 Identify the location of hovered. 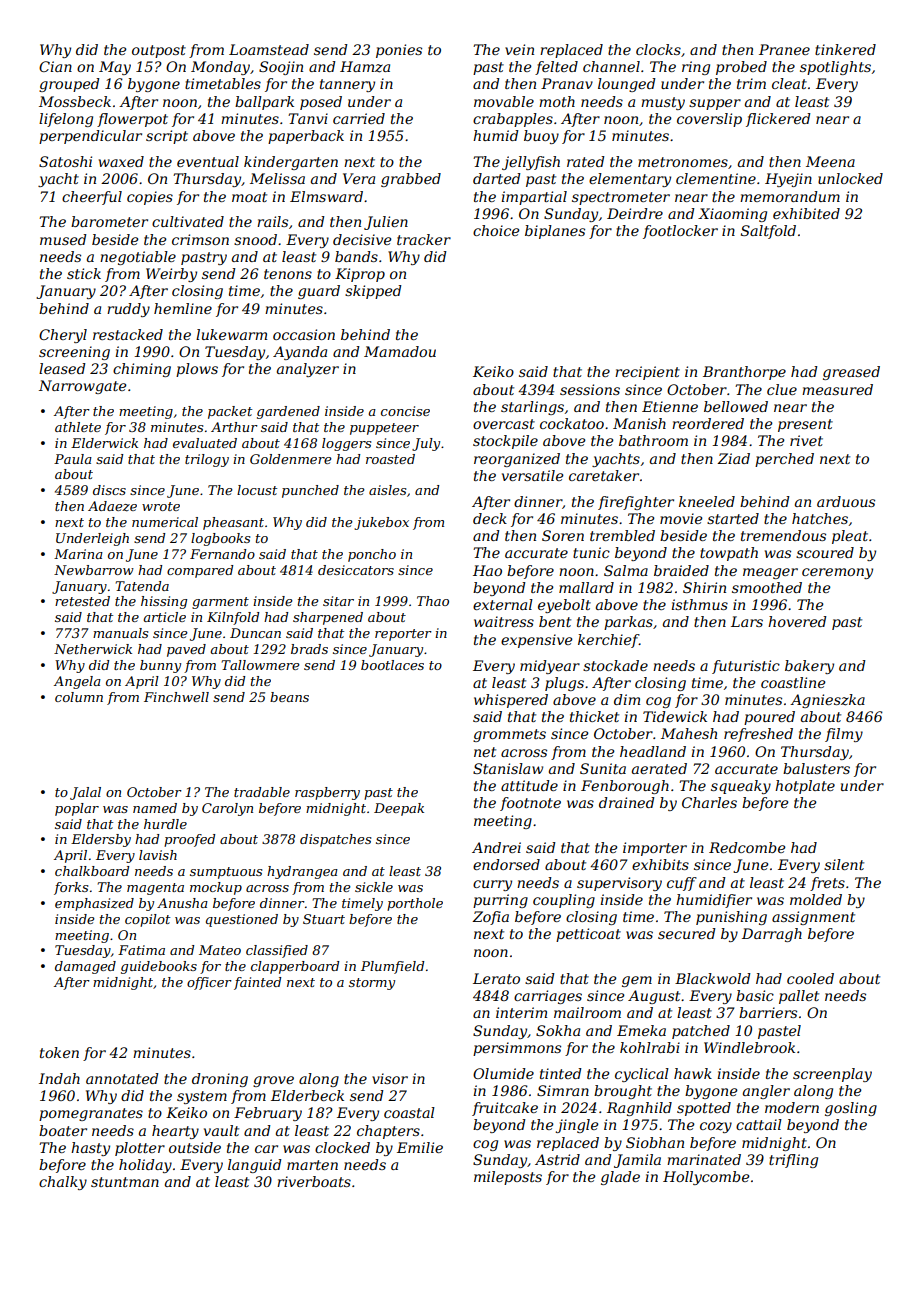
(797, 621).
